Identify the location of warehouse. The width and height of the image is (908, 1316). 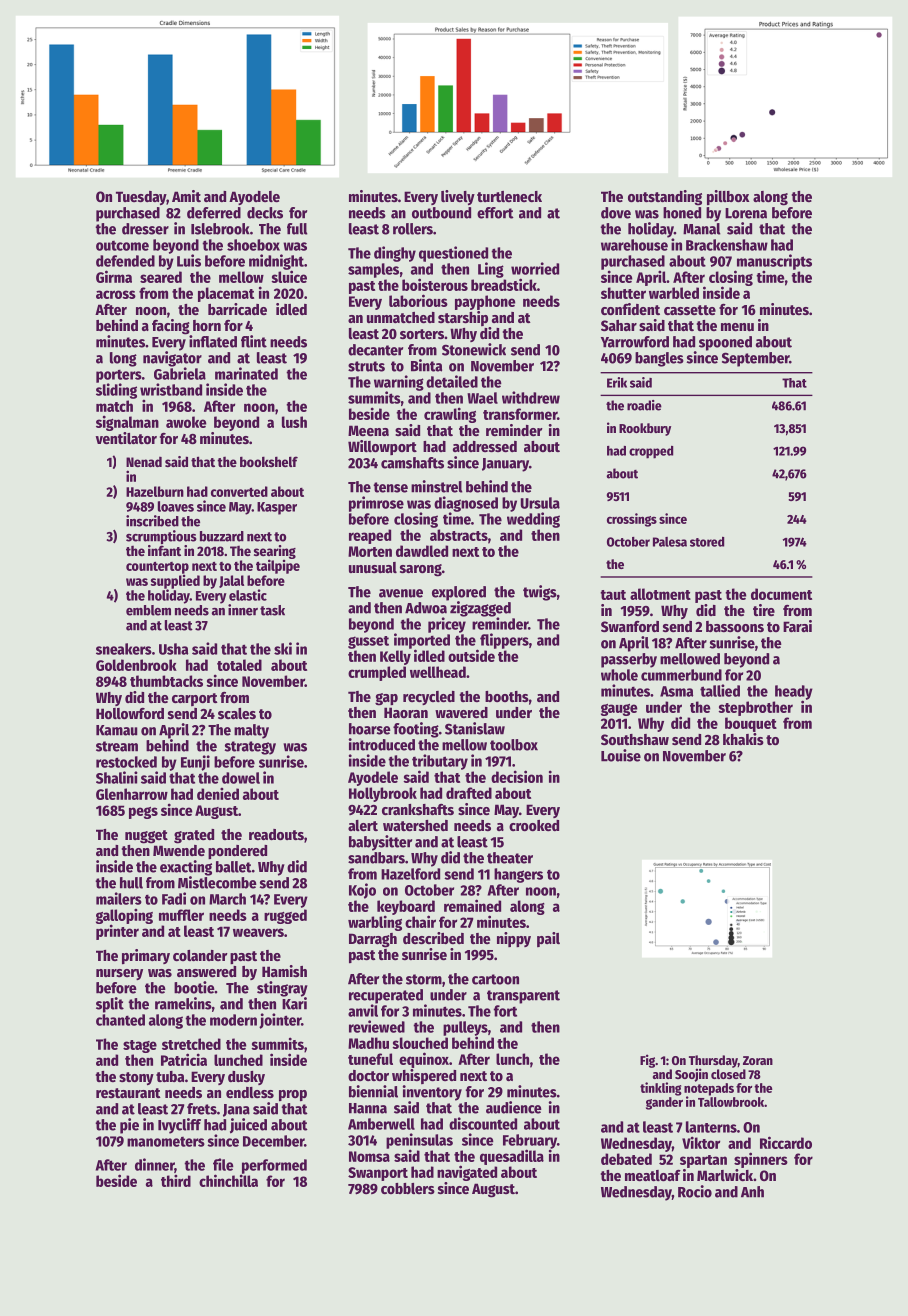
(634, 245).
